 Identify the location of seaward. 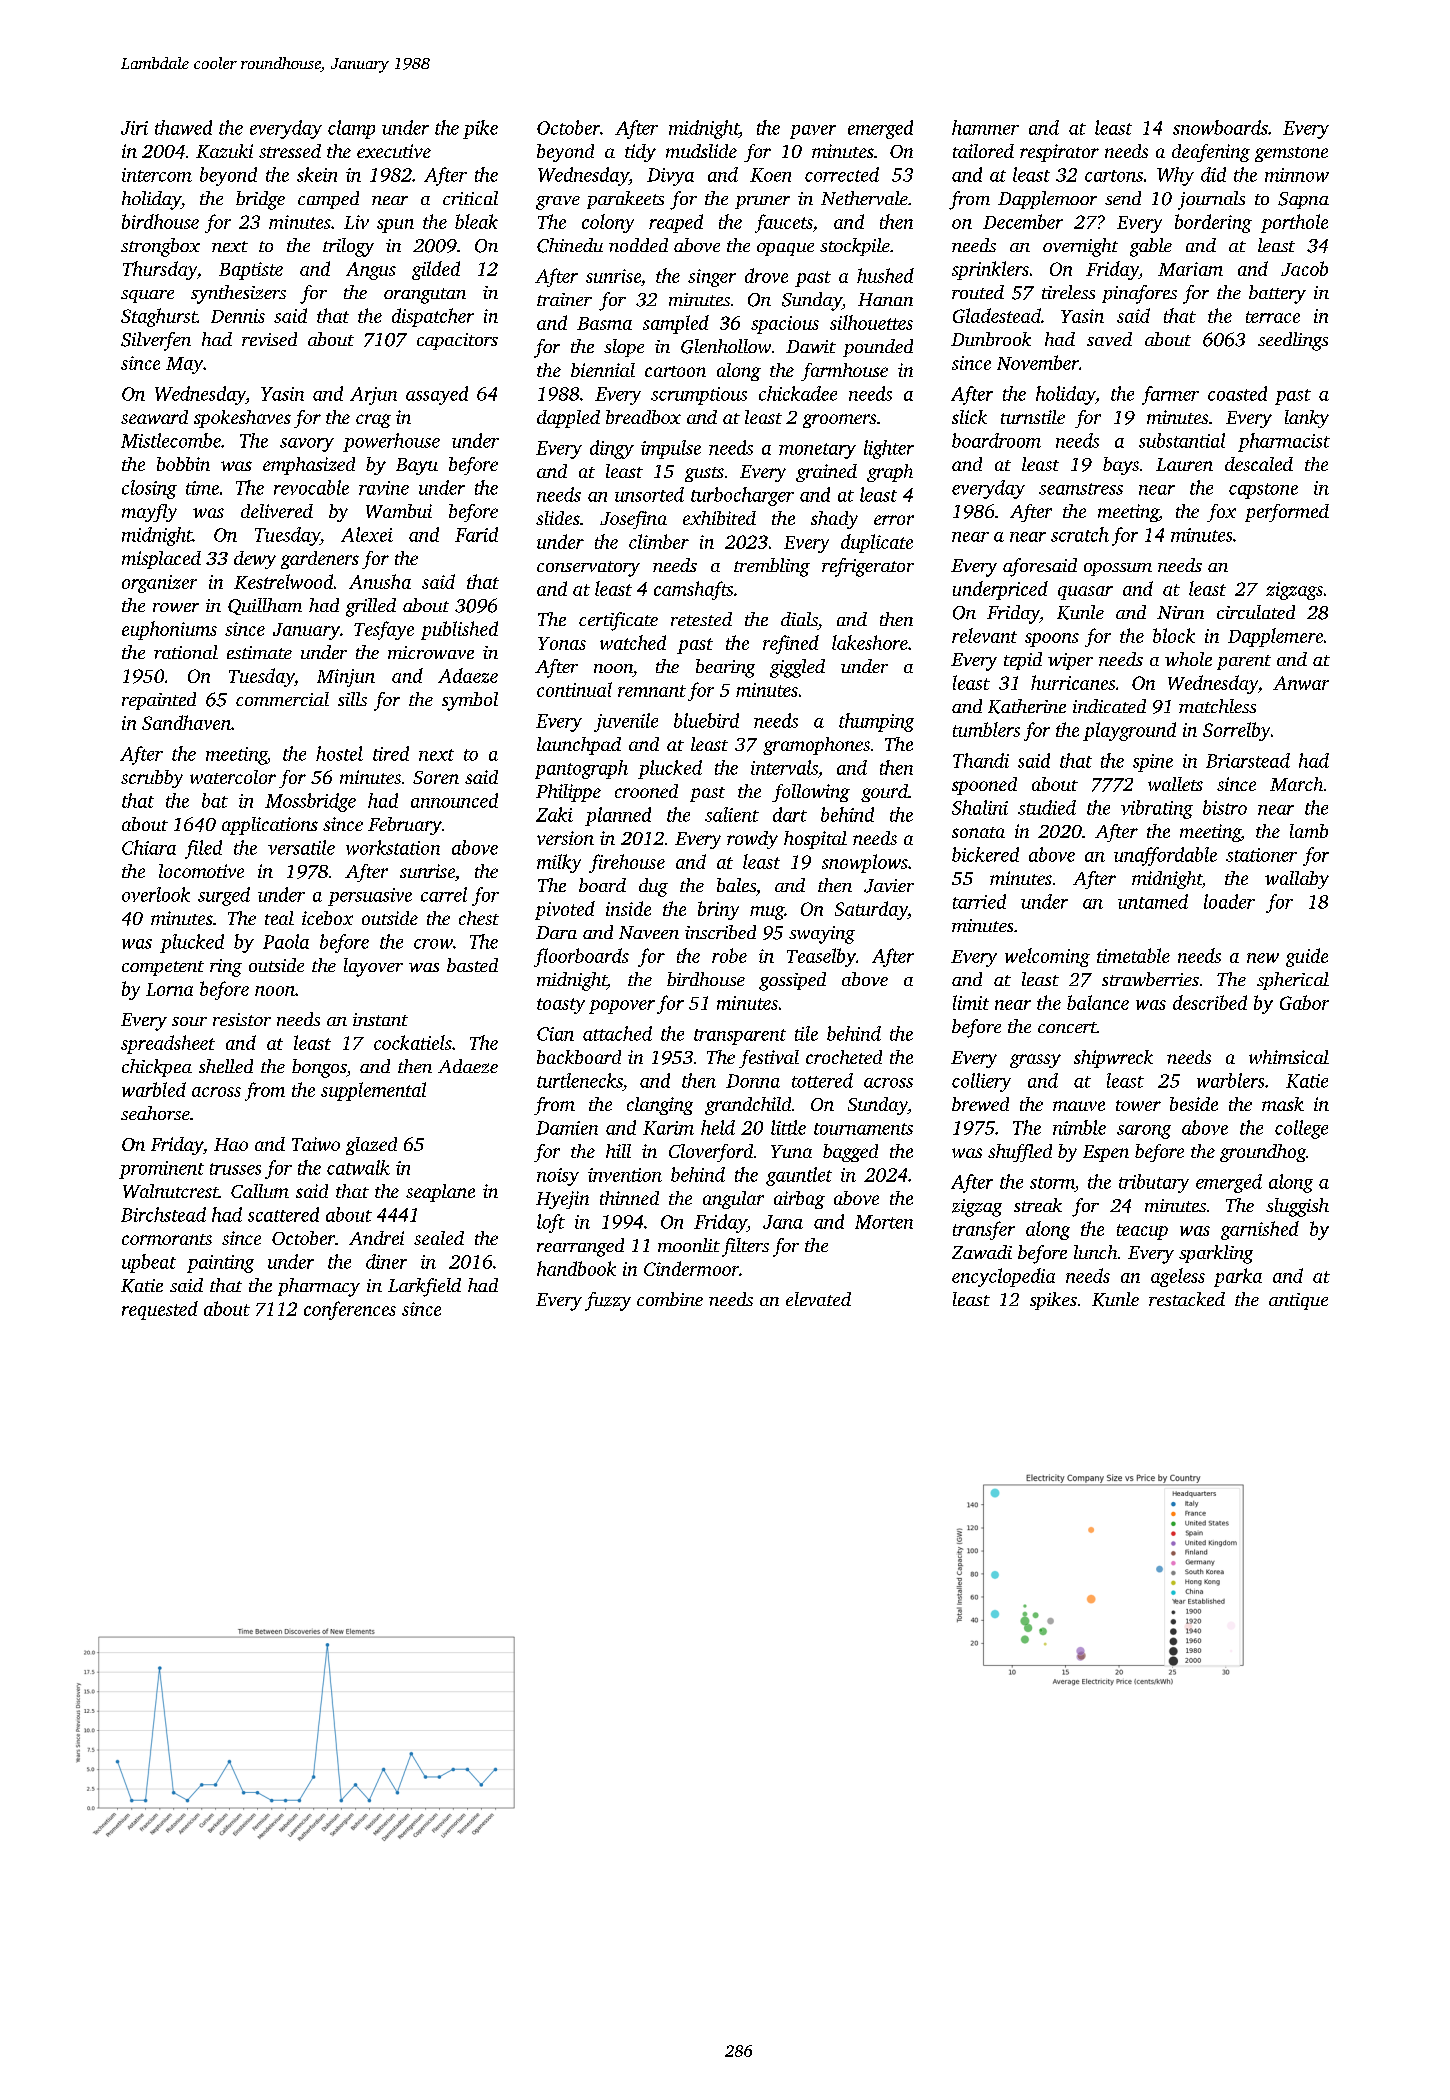
(154, 417).
